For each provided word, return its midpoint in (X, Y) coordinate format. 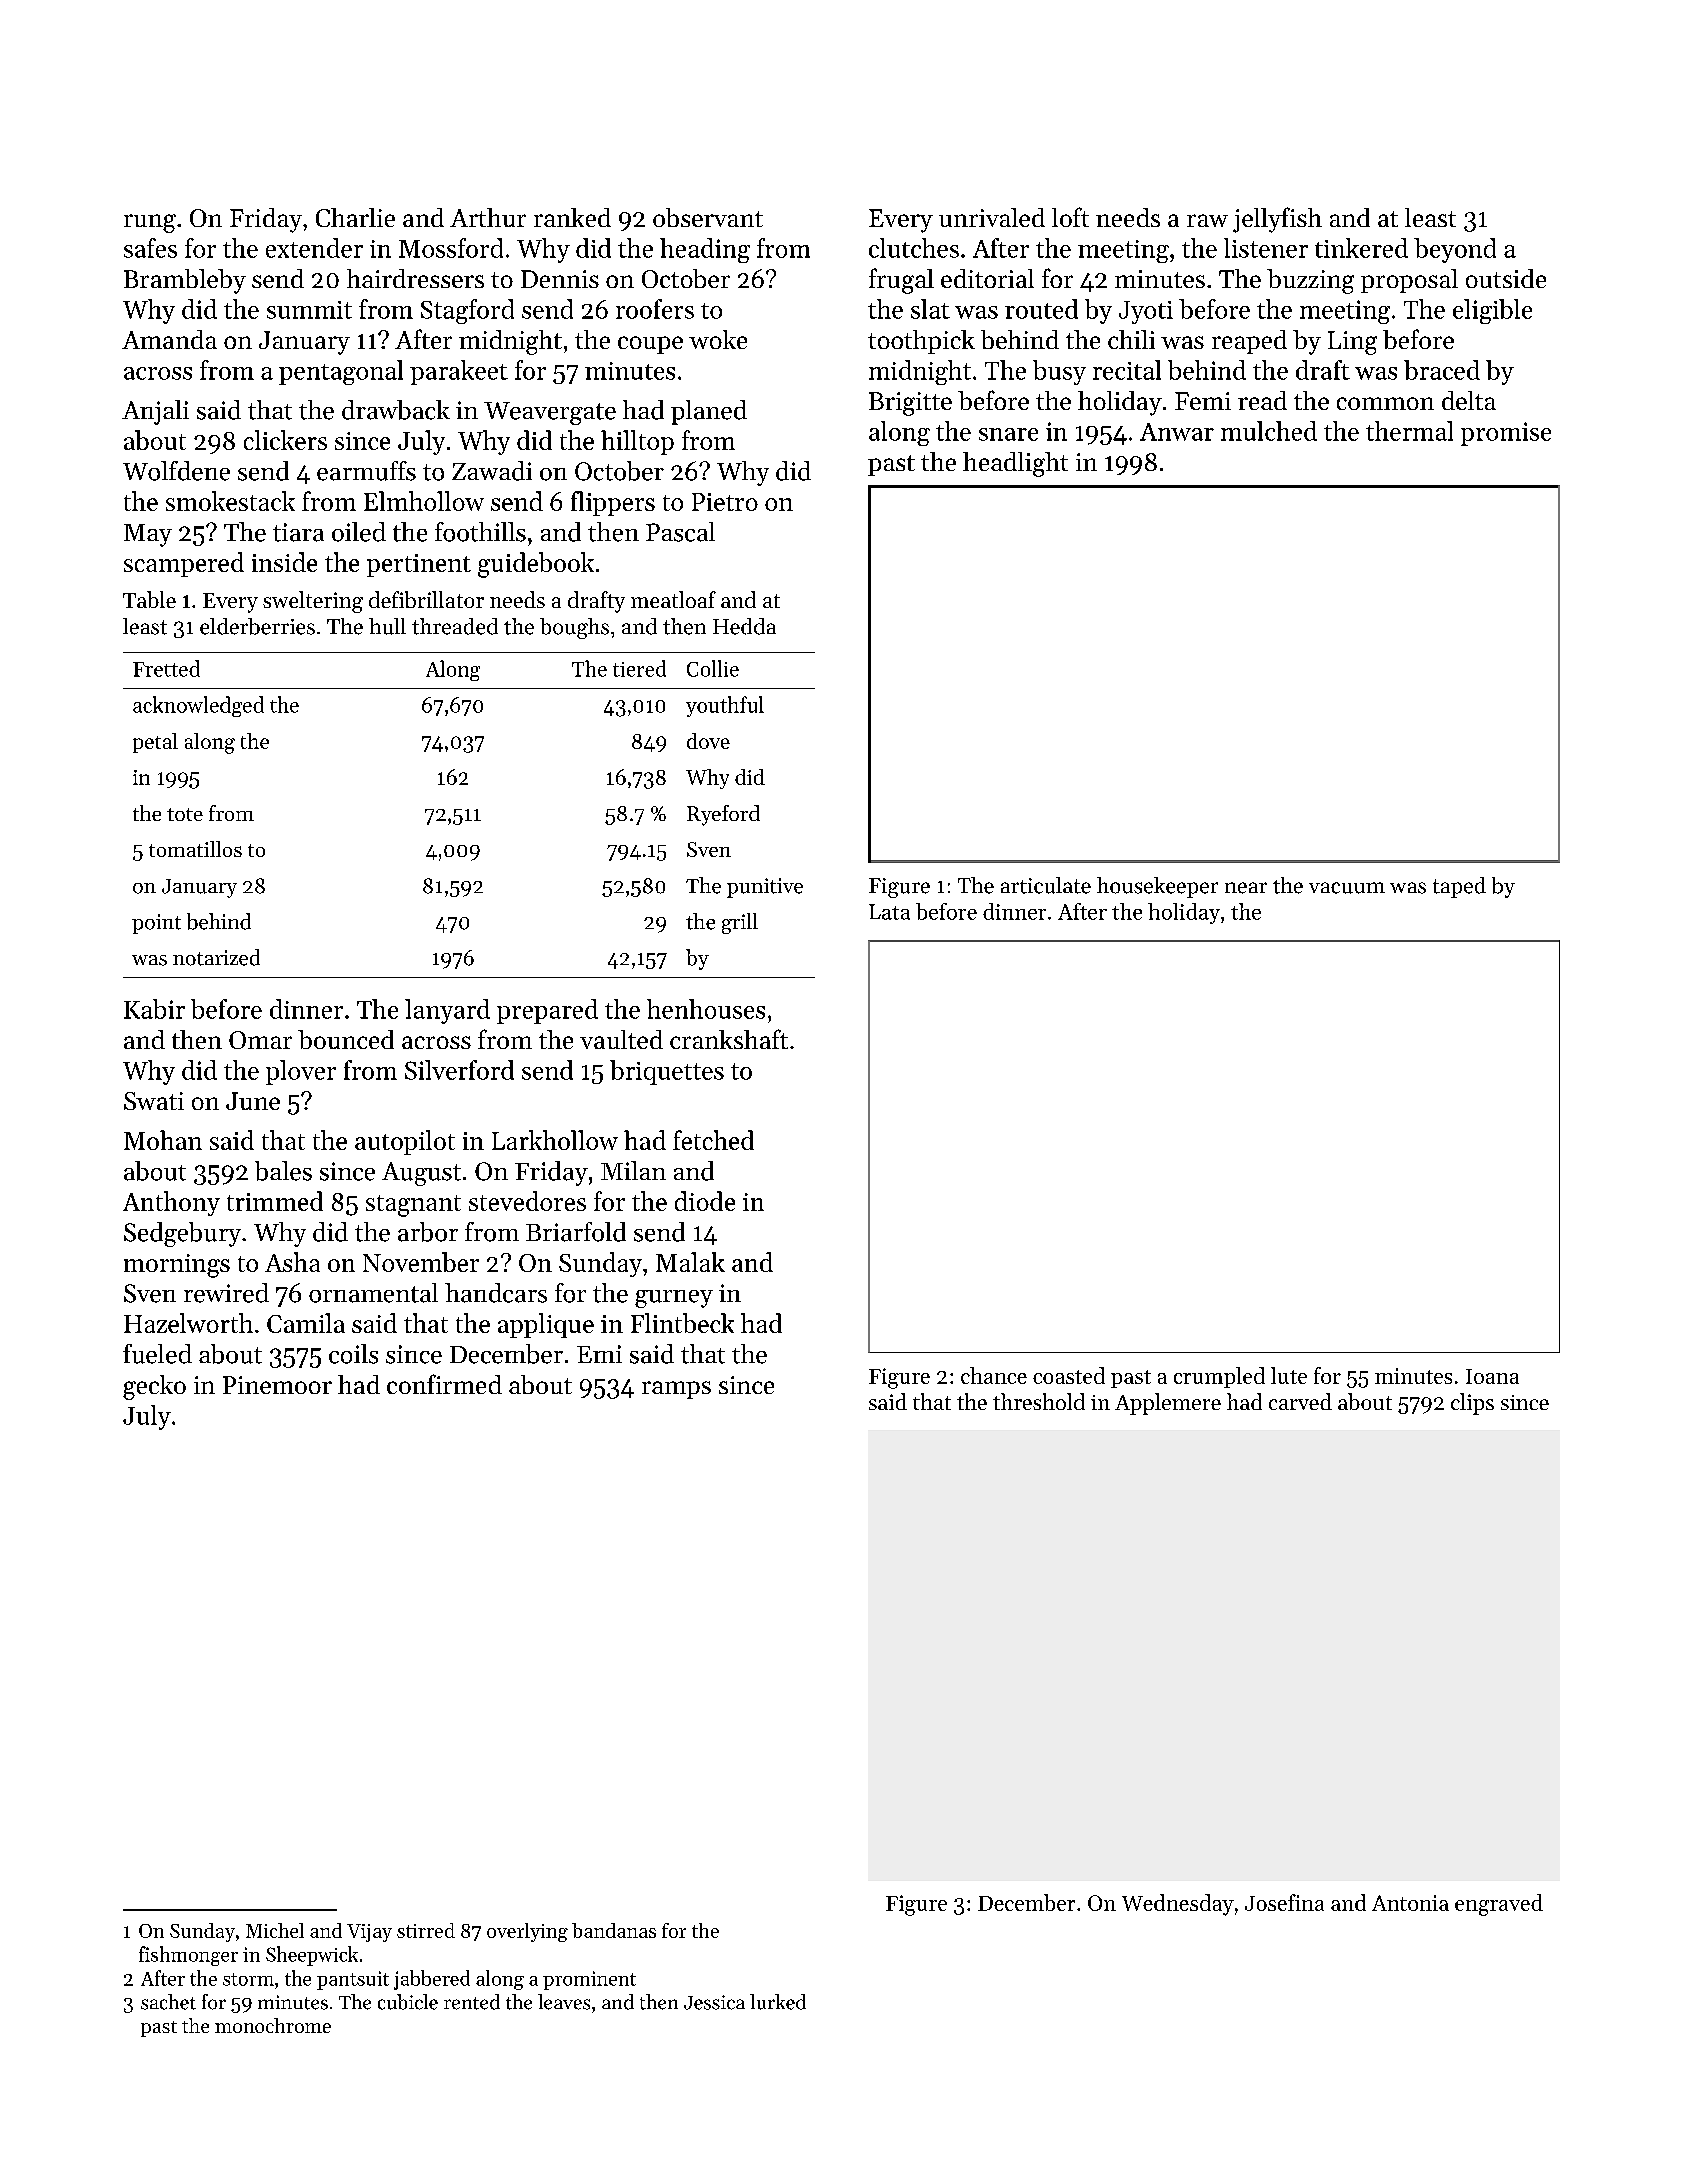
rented (472, 2002)
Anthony (171, 1203)
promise (1506, 434)
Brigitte (910, 404)
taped (1459, 887)
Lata (889, 912)
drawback (396, 410)
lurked (778, 2002)
